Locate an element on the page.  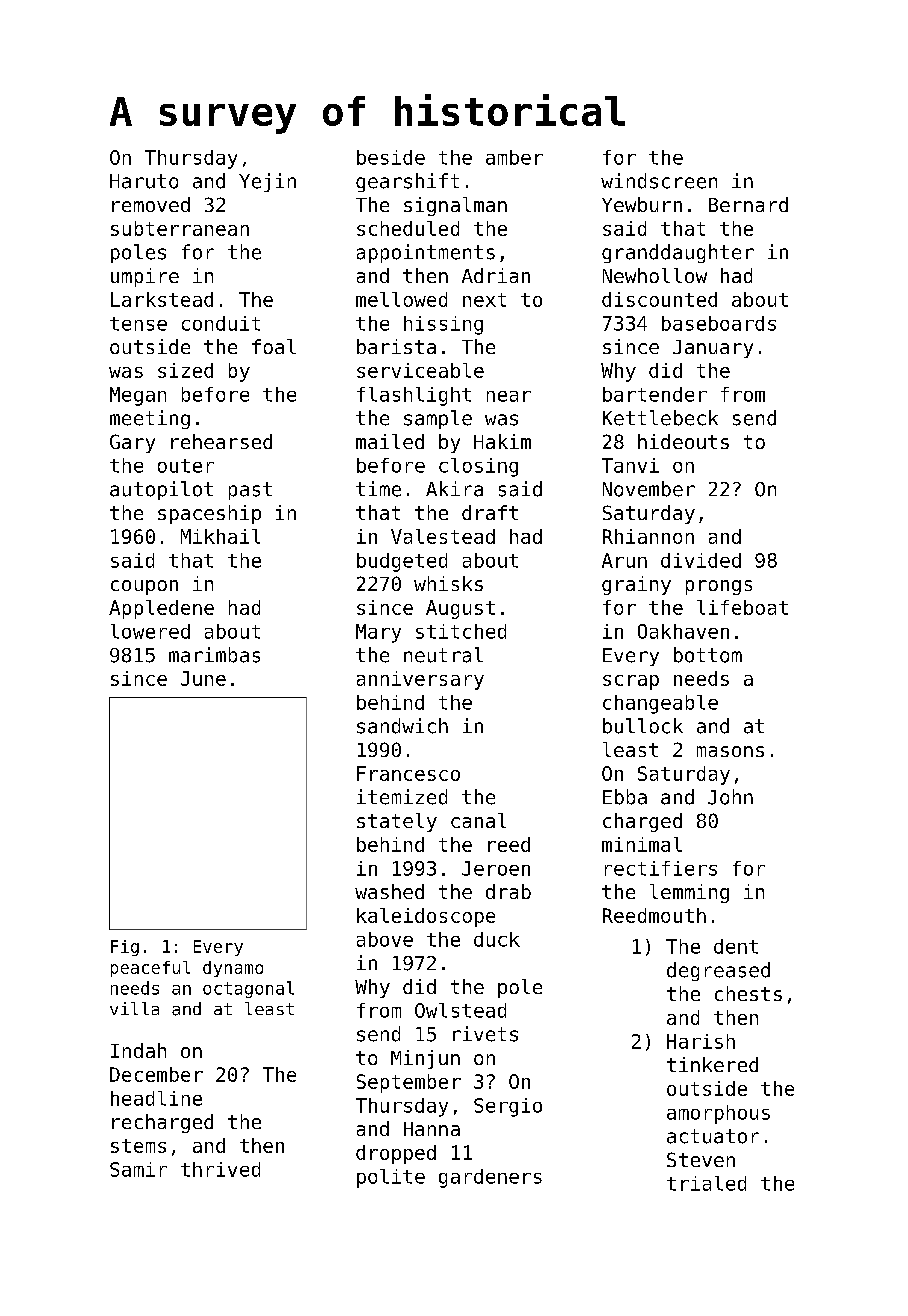
January is located at coordinates (713, 349).
